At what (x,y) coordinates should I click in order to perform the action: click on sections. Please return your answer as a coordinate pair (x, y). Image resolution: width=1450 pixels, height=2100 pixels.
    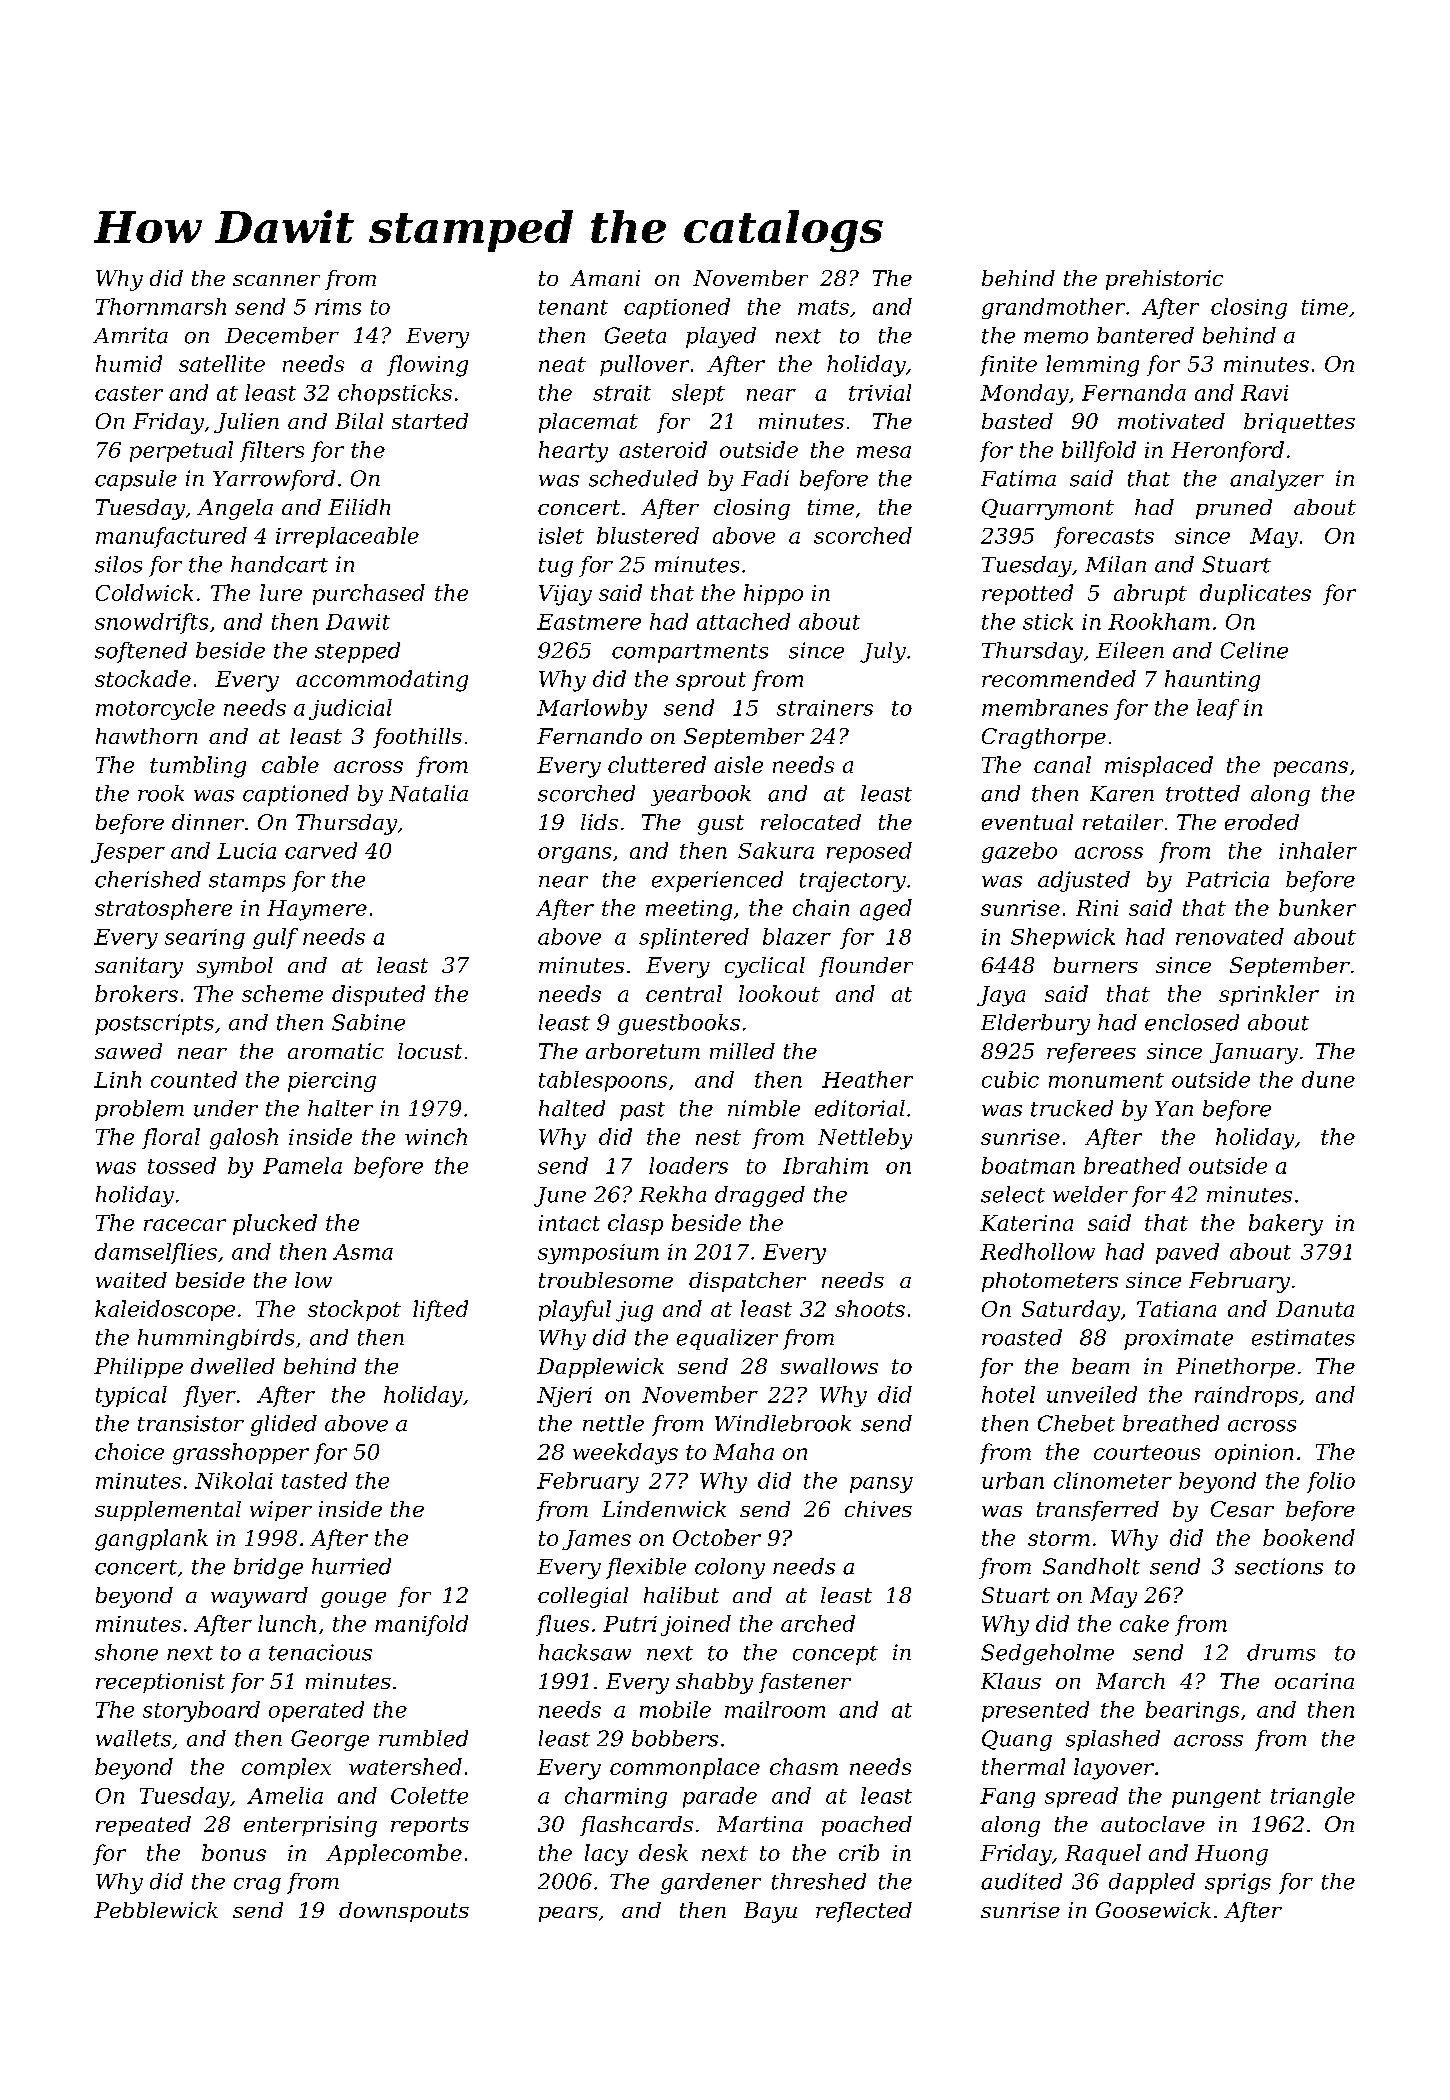
    Looking at the image, I should click on (1279, 1566).
